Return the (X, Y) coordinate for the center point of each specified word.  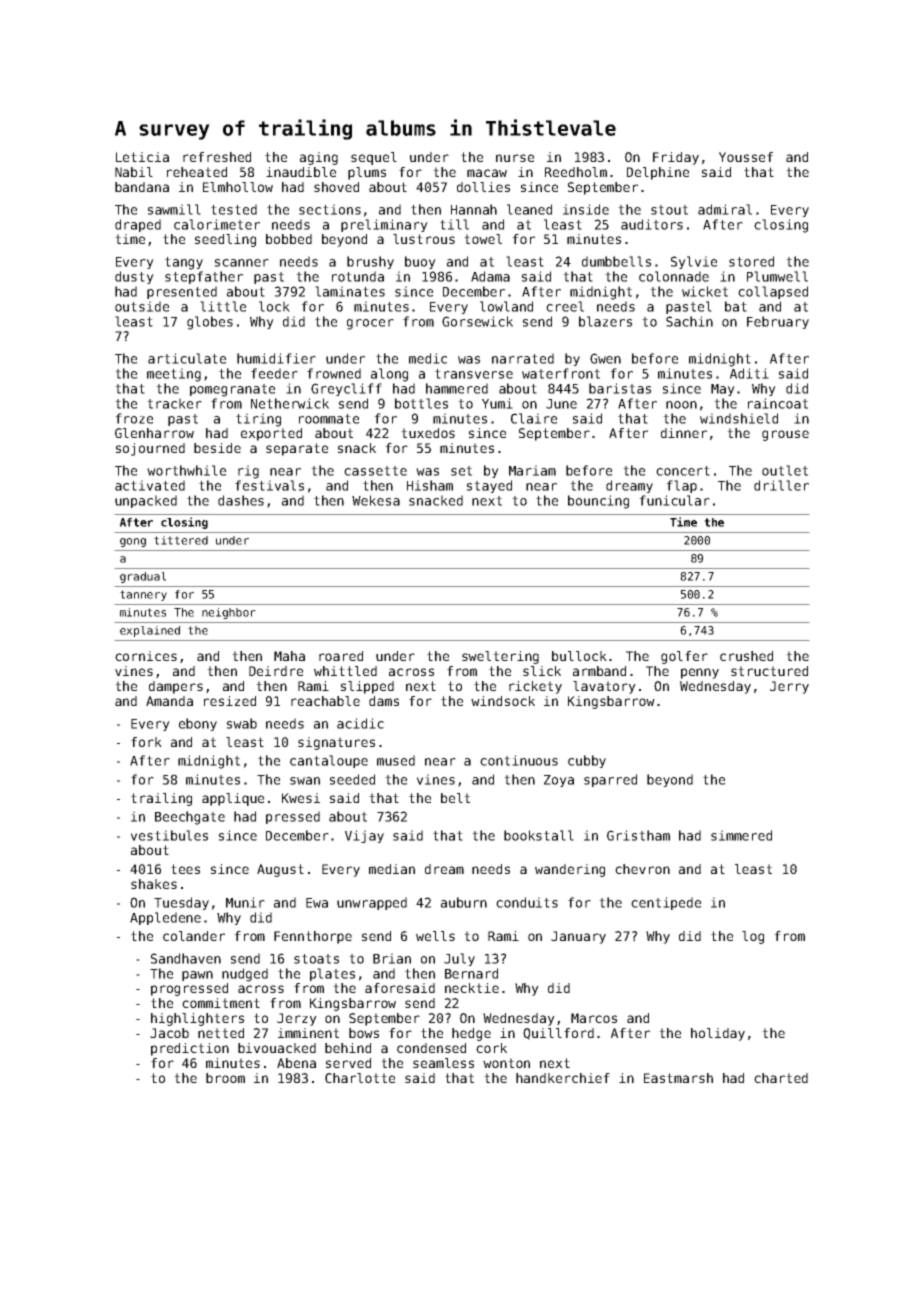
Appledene (165, 918)
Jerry (789, 687)
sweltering (500, 657)
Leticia (142, 157)
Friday (676, 158)
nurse (515, 158)
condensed (431, 1048)
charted (781, 1078)
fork (146, 742)
